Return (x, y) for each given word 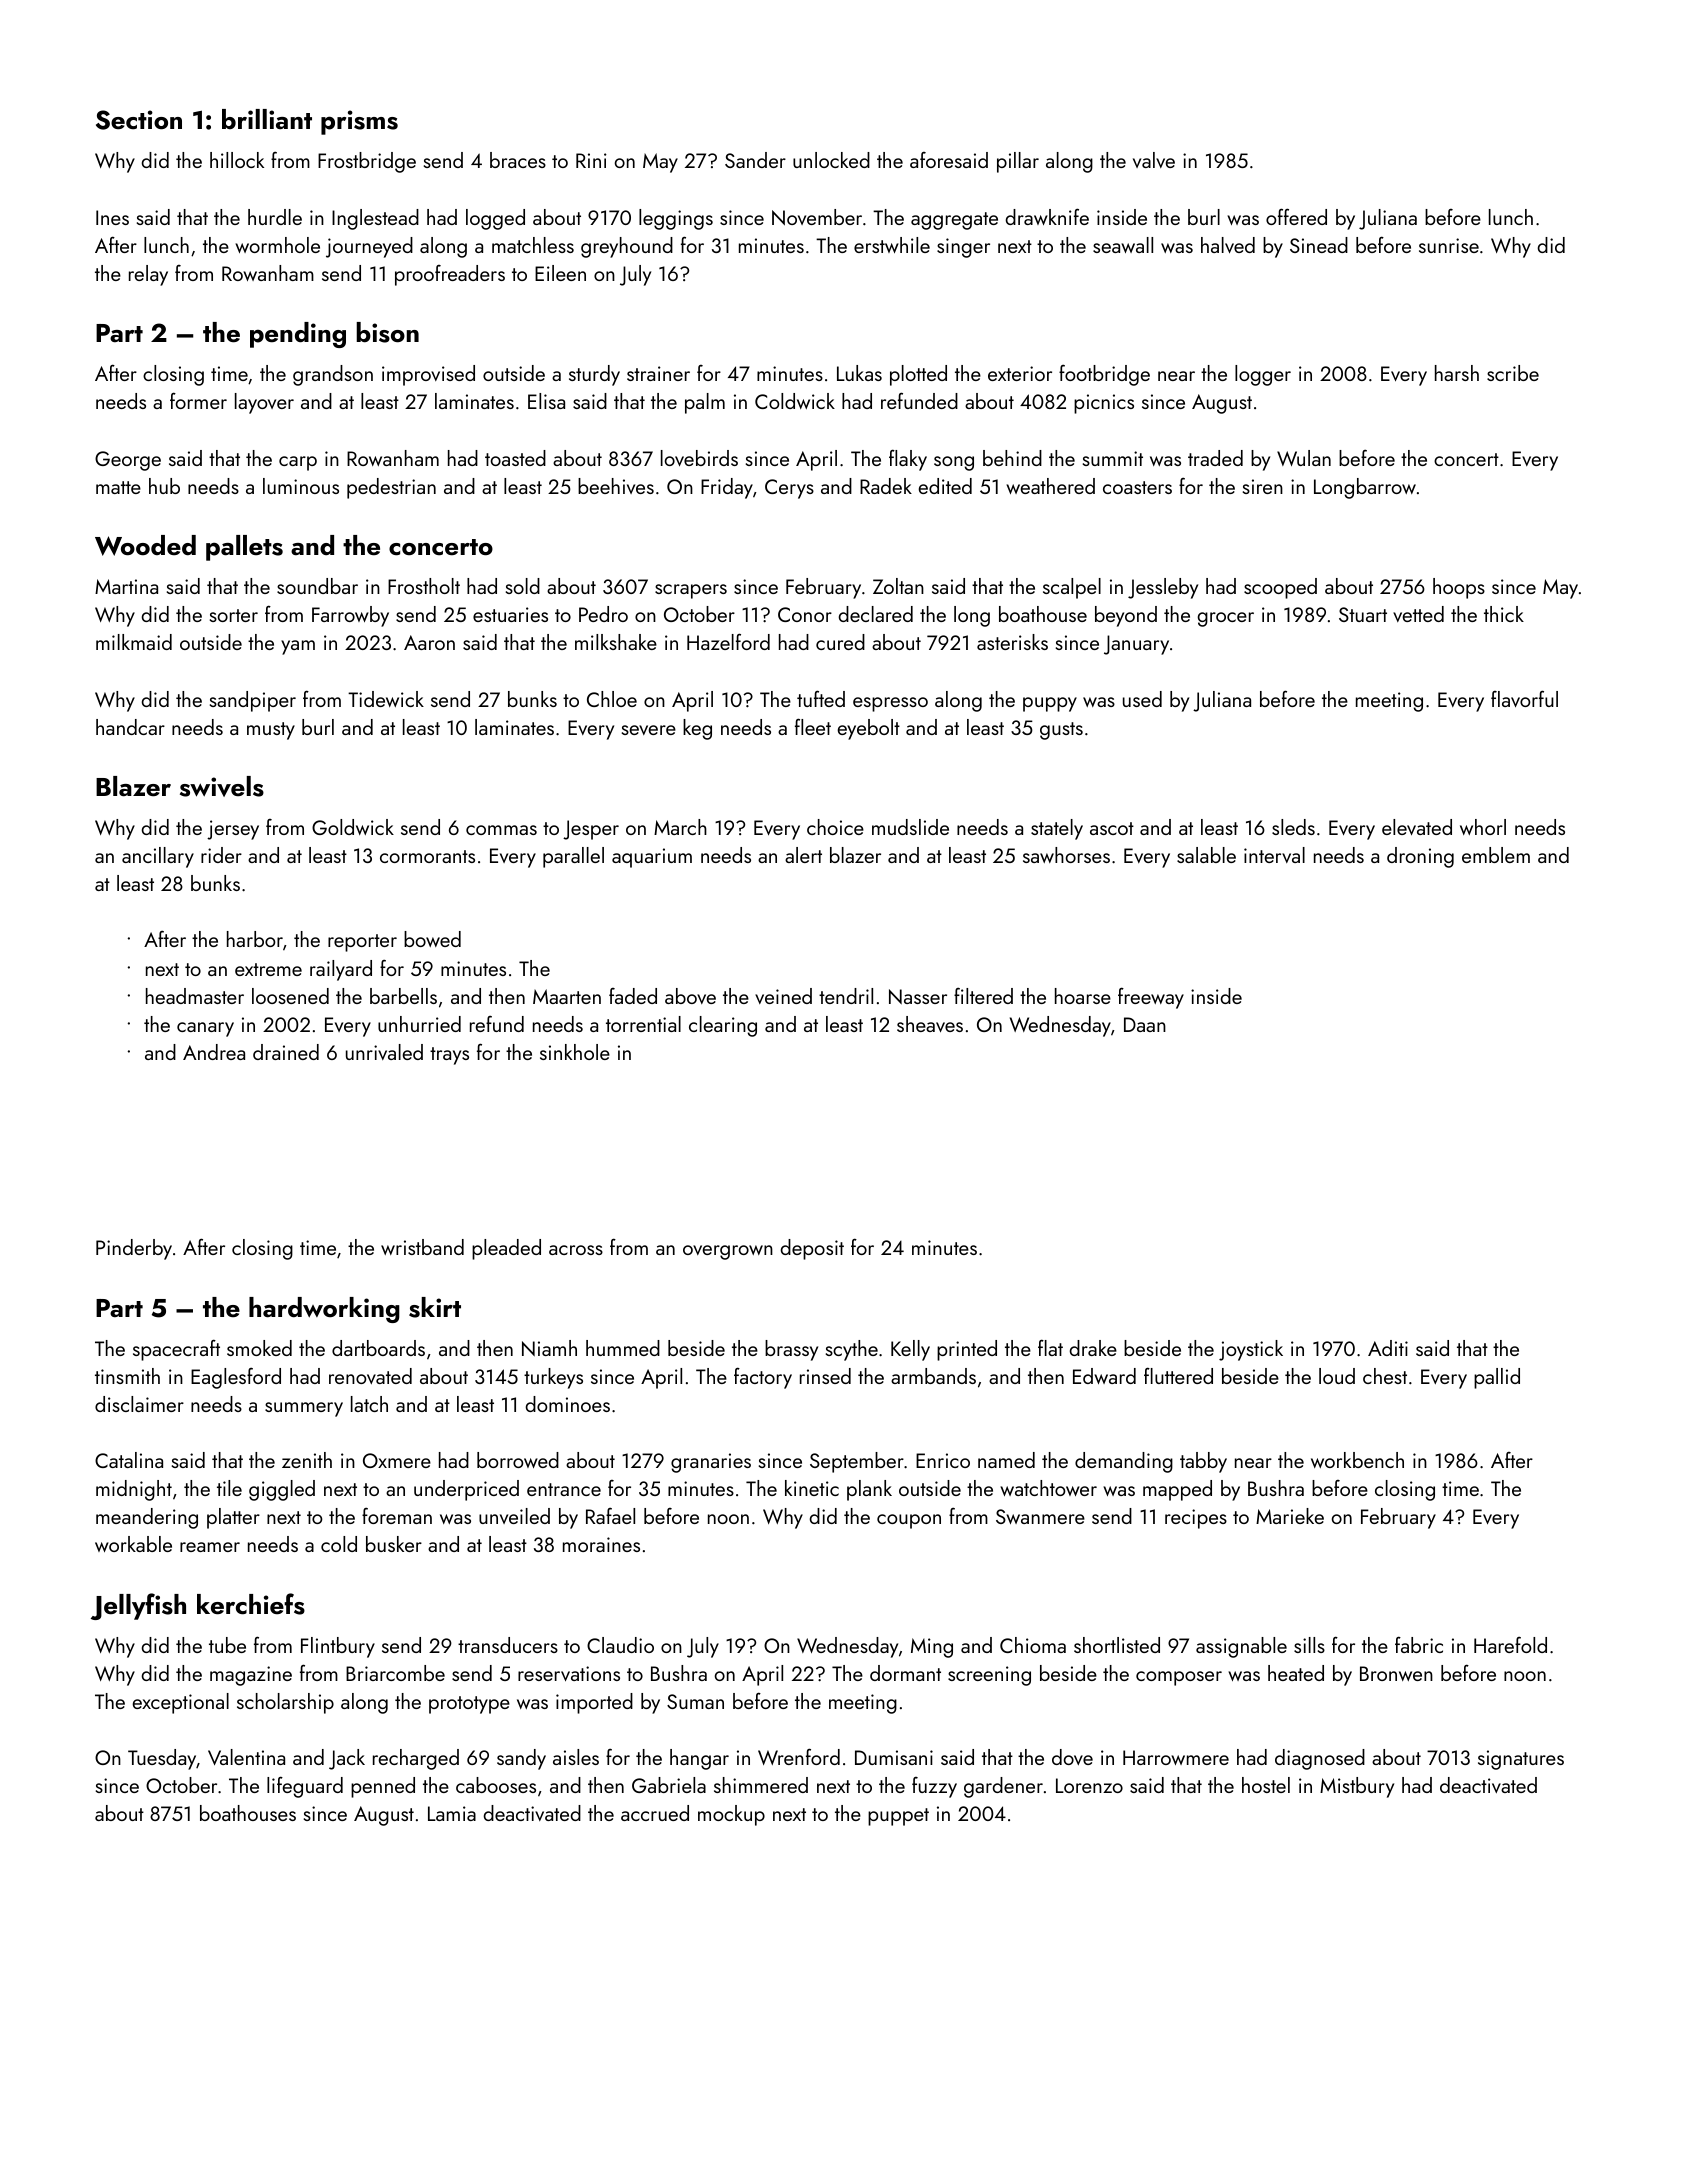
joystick (1251, 1350)
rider (221, 855)
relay (148, 275)
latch (369, 1404)
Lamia (452, 1813)
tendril (846, 996)
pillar (1018, 162)
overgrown (728, 1252)
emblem (1496, 855)
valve (1154, 160)
